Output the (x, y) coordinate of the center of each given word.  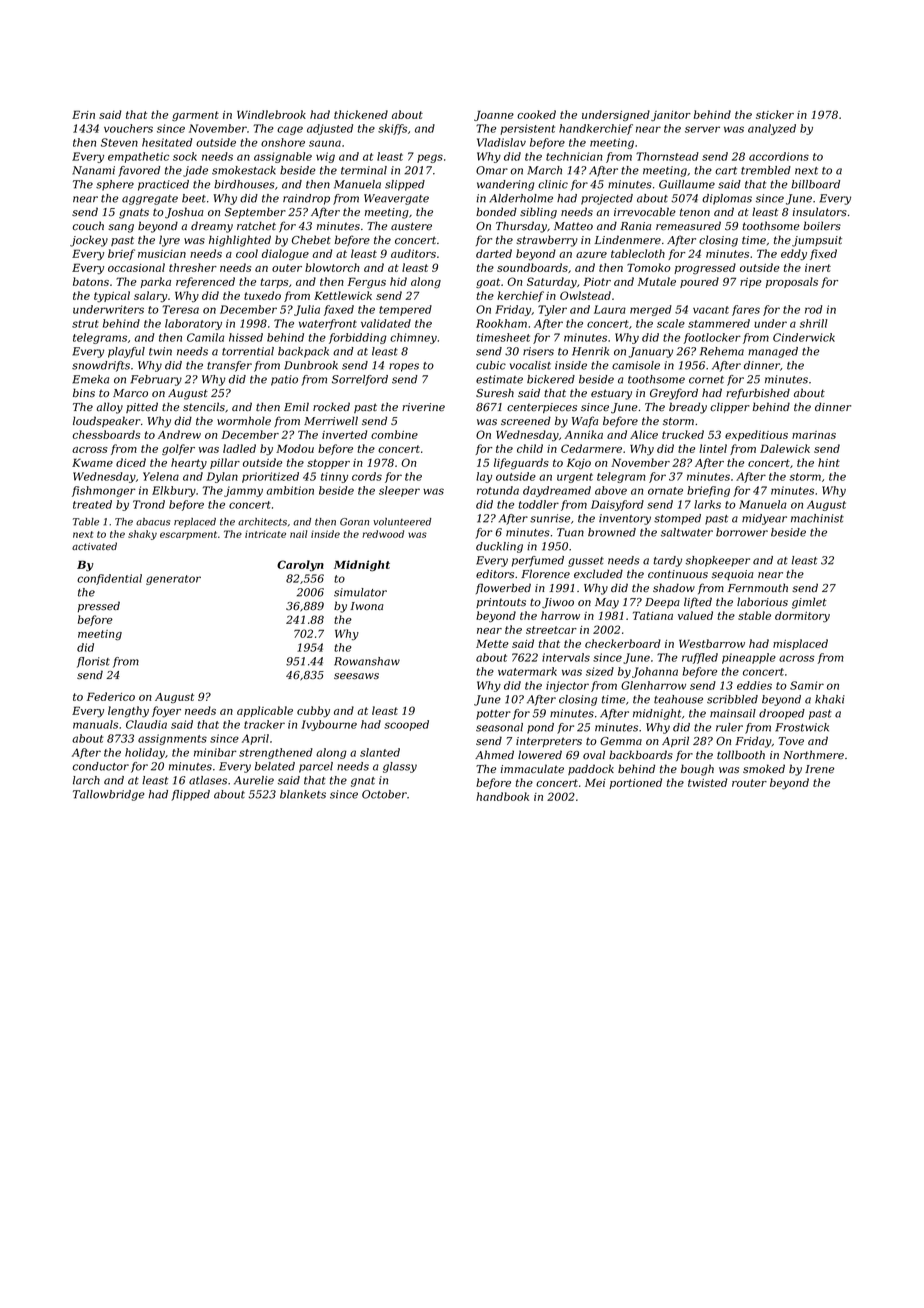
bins (84, 392)
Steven (119, 142)
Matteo (573, 226)
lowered (540, 755)
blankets (303, 794)
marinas (814, 435)
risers (538, 351)
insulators (820, 211)
